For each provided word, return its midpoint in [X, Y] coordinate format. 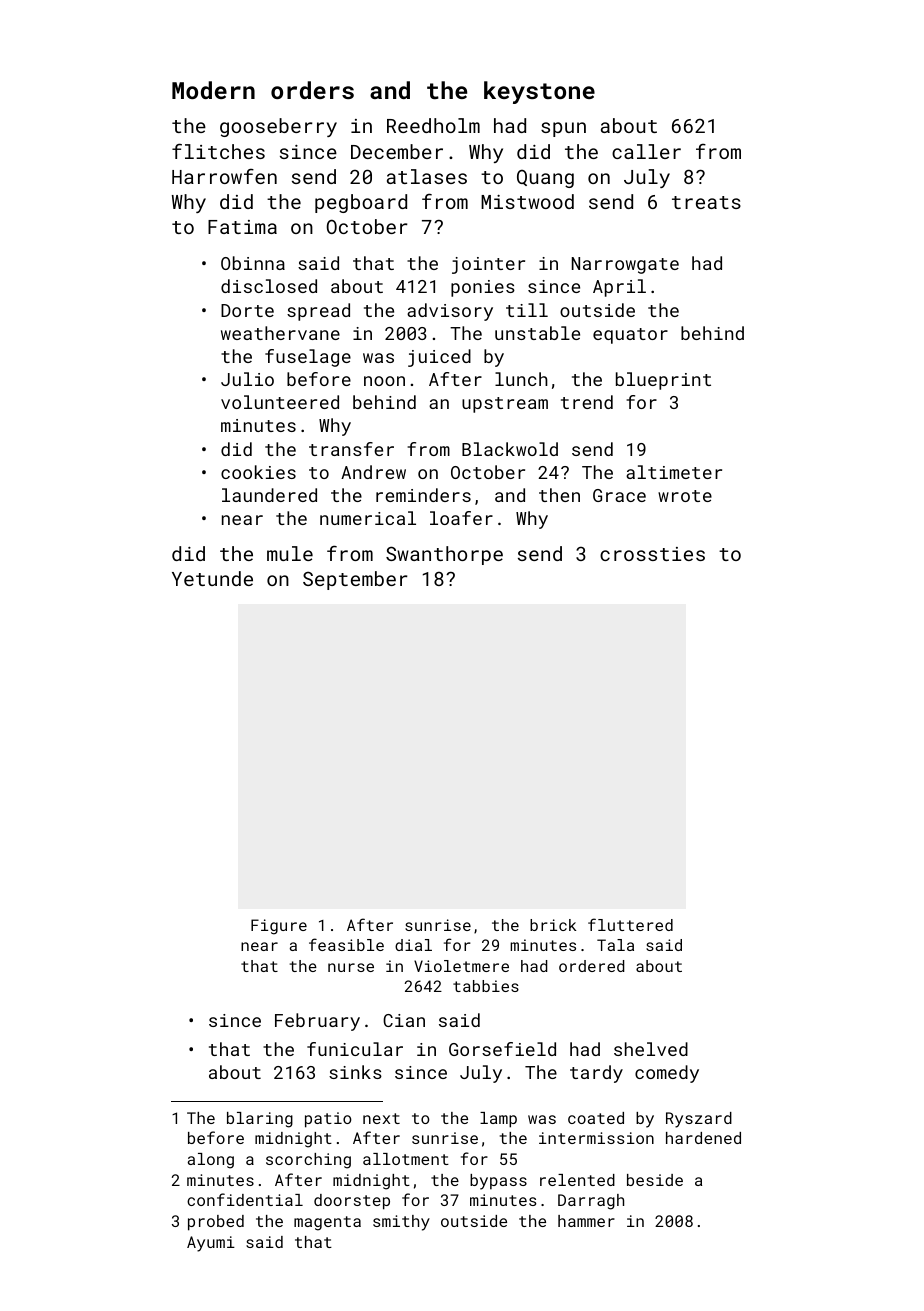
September [355, 580]
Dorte [247, 310]
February [317, 1022]
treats [706, 202]
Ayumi [211, 1244]
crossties [652, 554]
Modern [213, 90]
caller [646, 151]
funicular [355, 1049]
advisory [450, 312]
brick [553, 925]
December [397, 151]
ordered [591, 966]
